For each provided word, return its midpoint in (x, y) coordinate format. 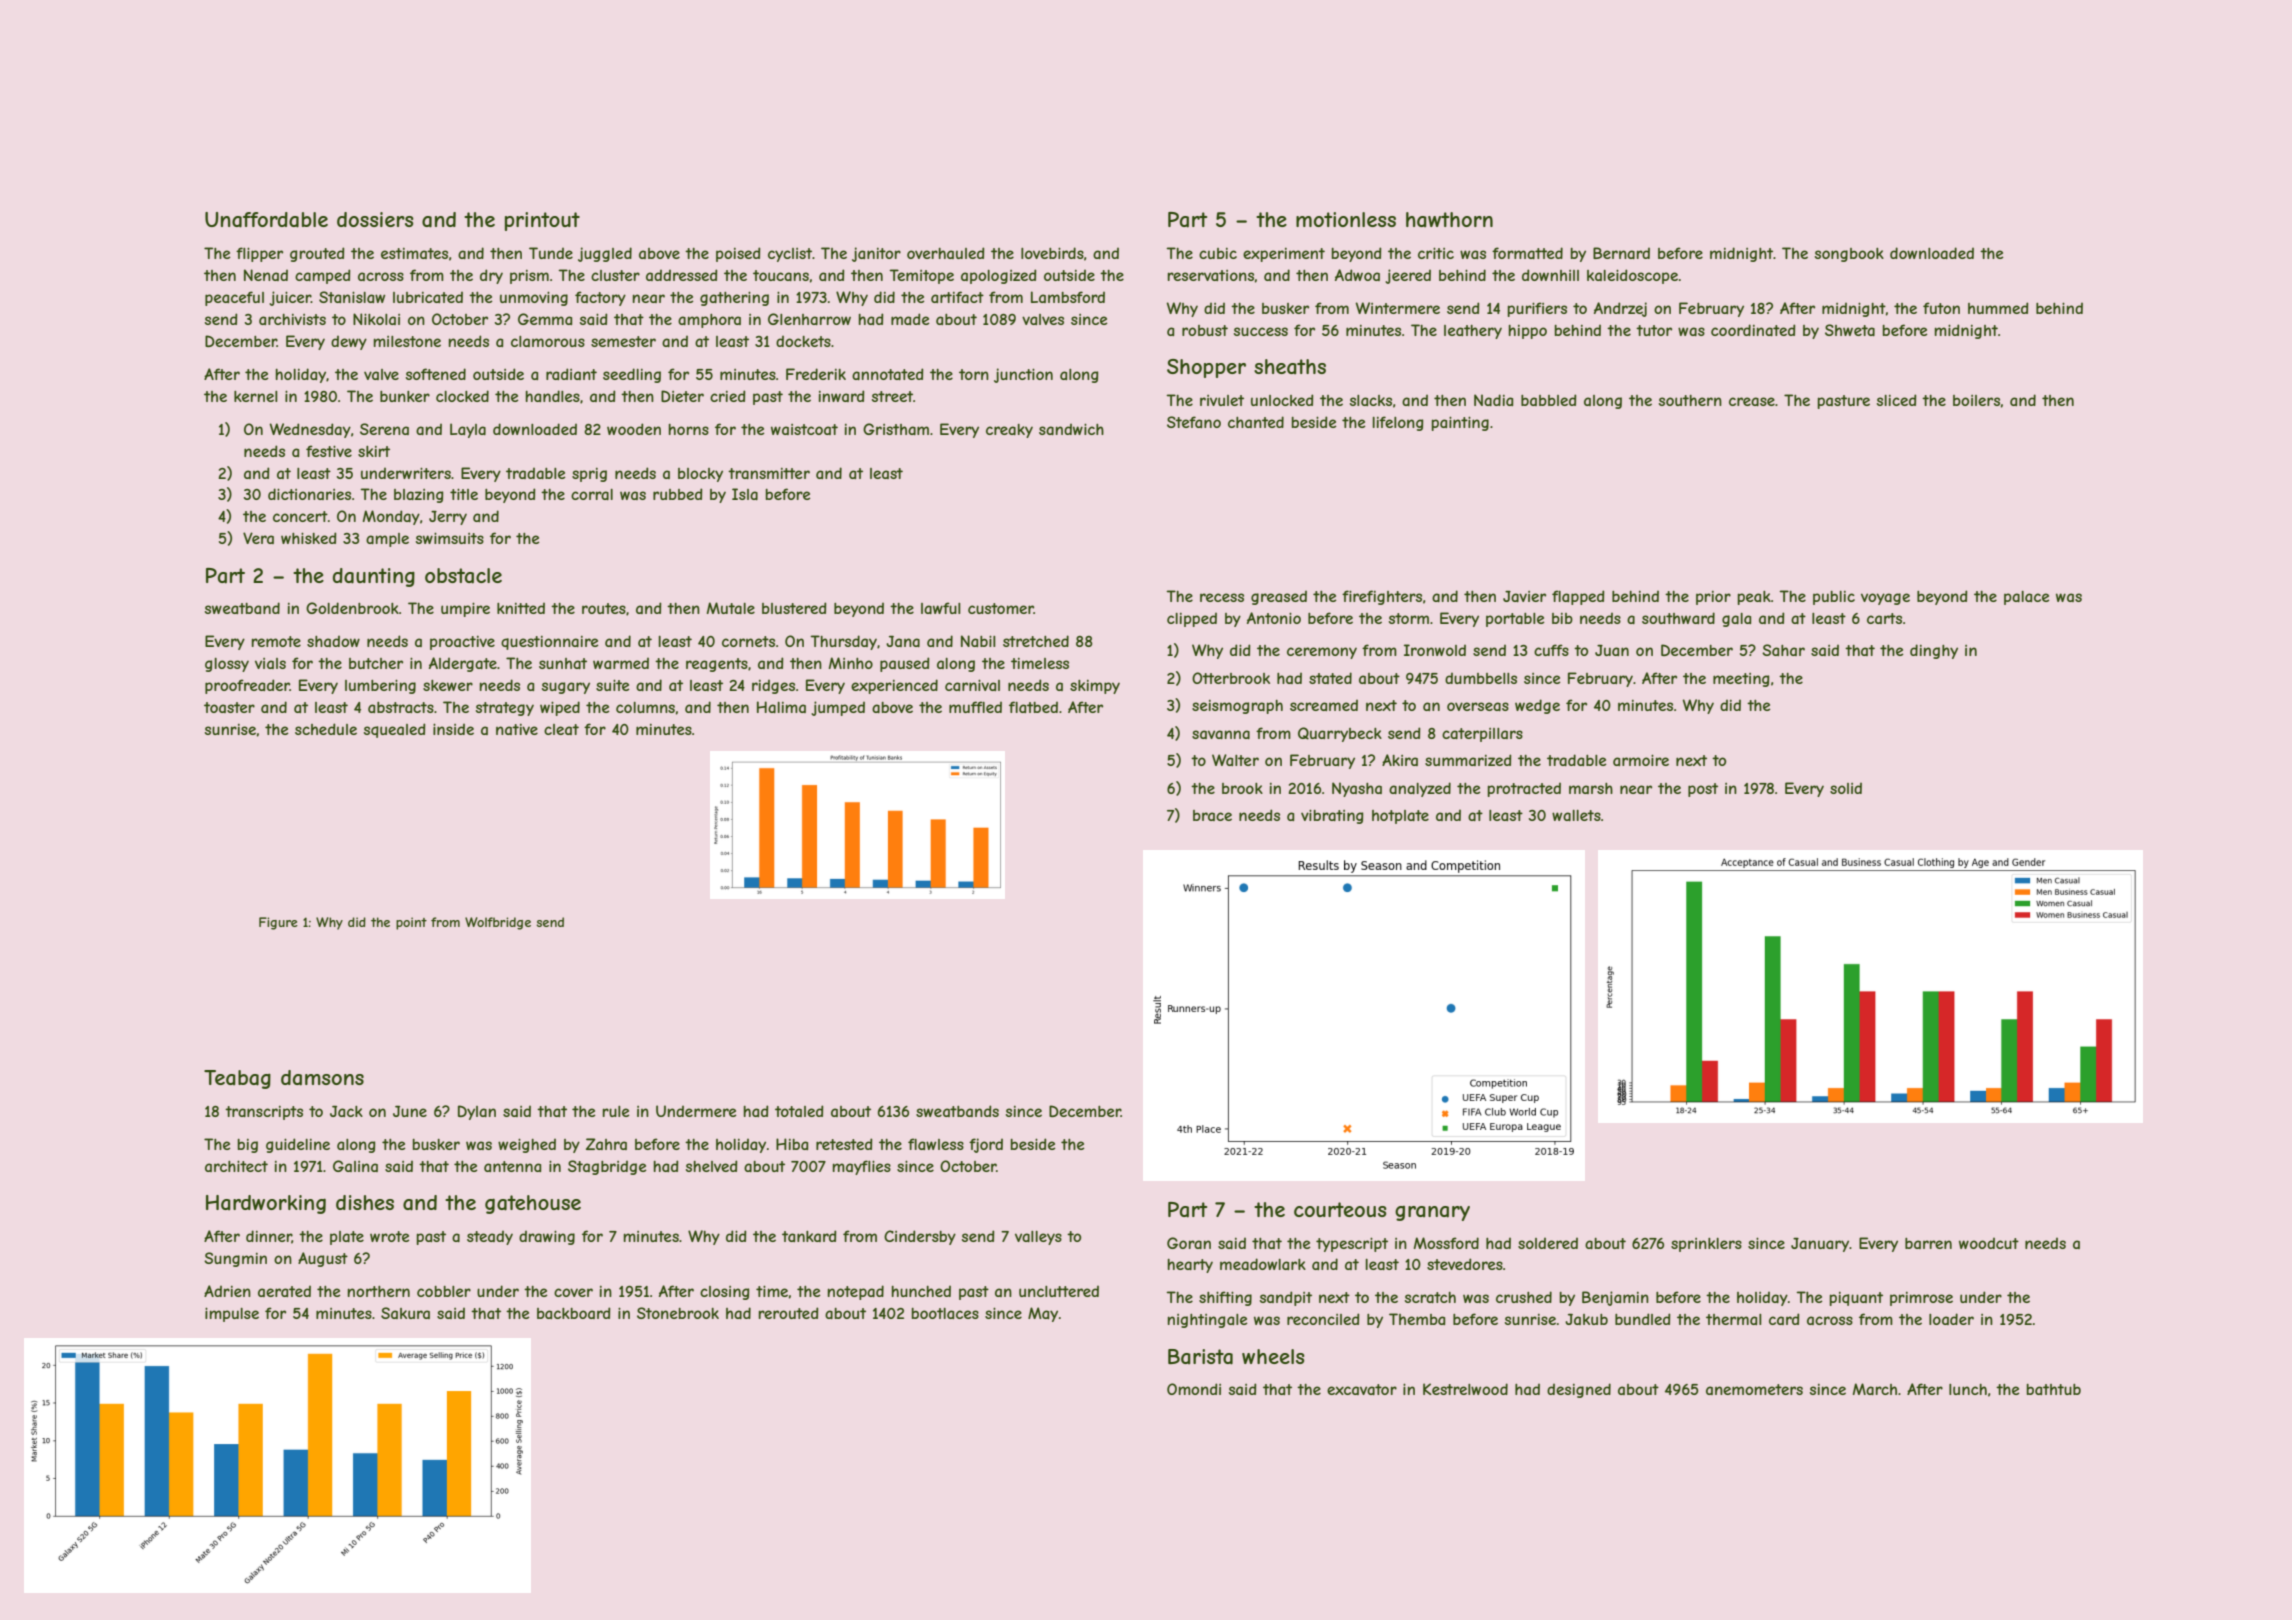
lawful (941, 608)
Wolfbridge (498, 923)
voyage (1885, 599)
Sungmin (235, 1259)
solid (1846, 788)
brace (1212, 815)
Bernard (1621, 253)
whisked (308, 538)
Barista (1200, 1357)
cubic (1218, 253)
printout (542, 221)
